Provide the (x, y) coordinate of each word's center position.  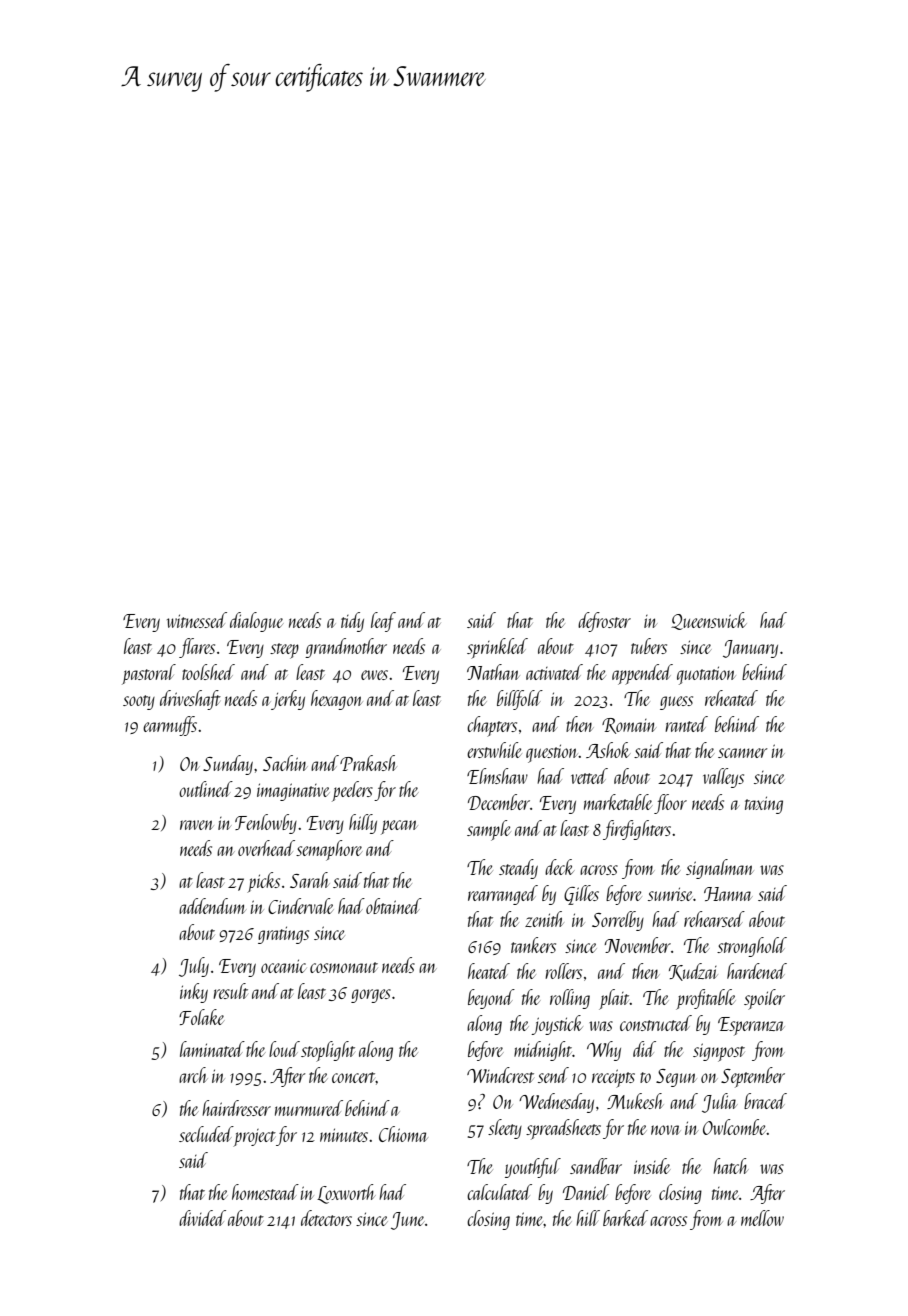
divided (202, 1218)
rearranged (503, 895)
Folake (201, 1017)
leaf (383, 622)
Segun (676, 1078)
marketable (618, 802)
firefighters (637, 830)
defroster (604, 622)
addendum (212, 906)
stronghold (752, 947)
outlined (206, 789)
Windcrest (500, 1075)
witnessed (197, 620)
